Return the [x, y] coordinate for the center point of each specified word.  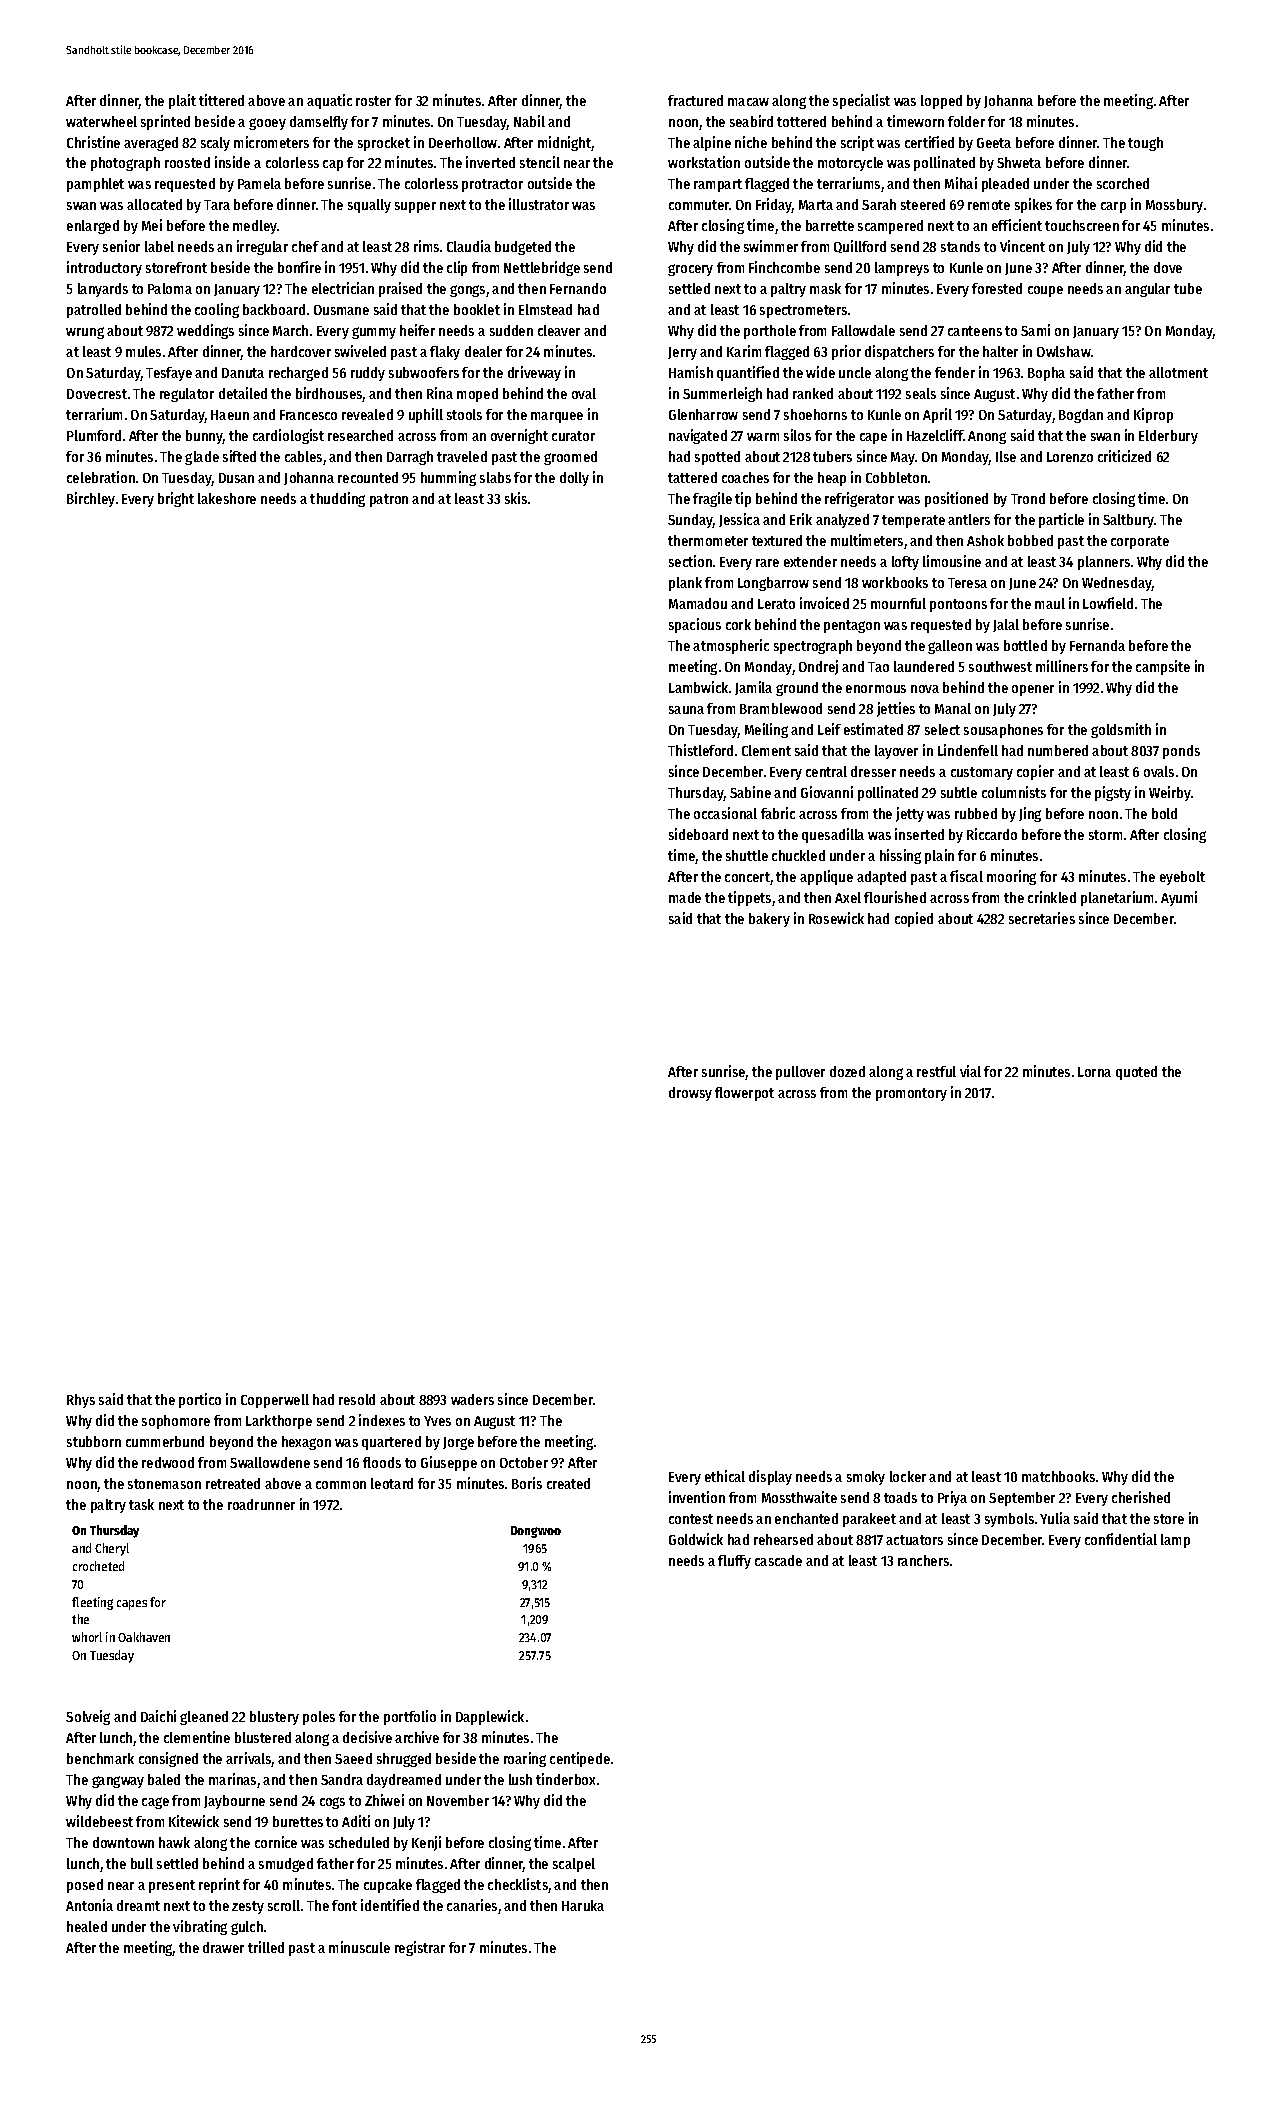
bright [176, 499]
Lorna [1094, 1072]
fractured [695, 100]
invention [697, 1497]
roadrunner [261, 1504]
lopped [941, 102]
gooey [267, 124]
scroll [284, 1905]
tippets [749, 898]
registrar [420, 1948]
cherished [1141, 1497]
